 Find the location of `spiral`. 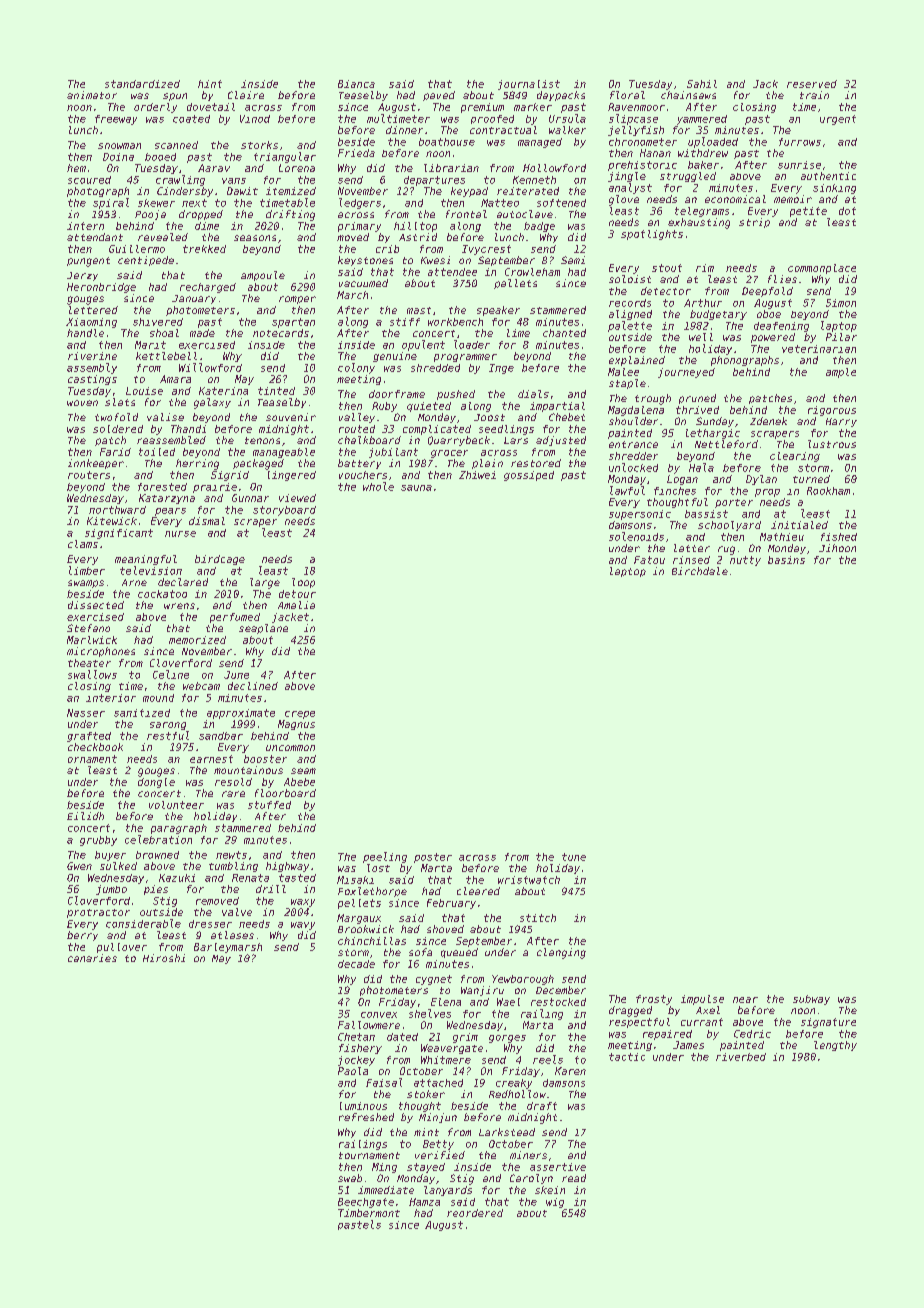

spiral is located at coordinates (111, 203).
